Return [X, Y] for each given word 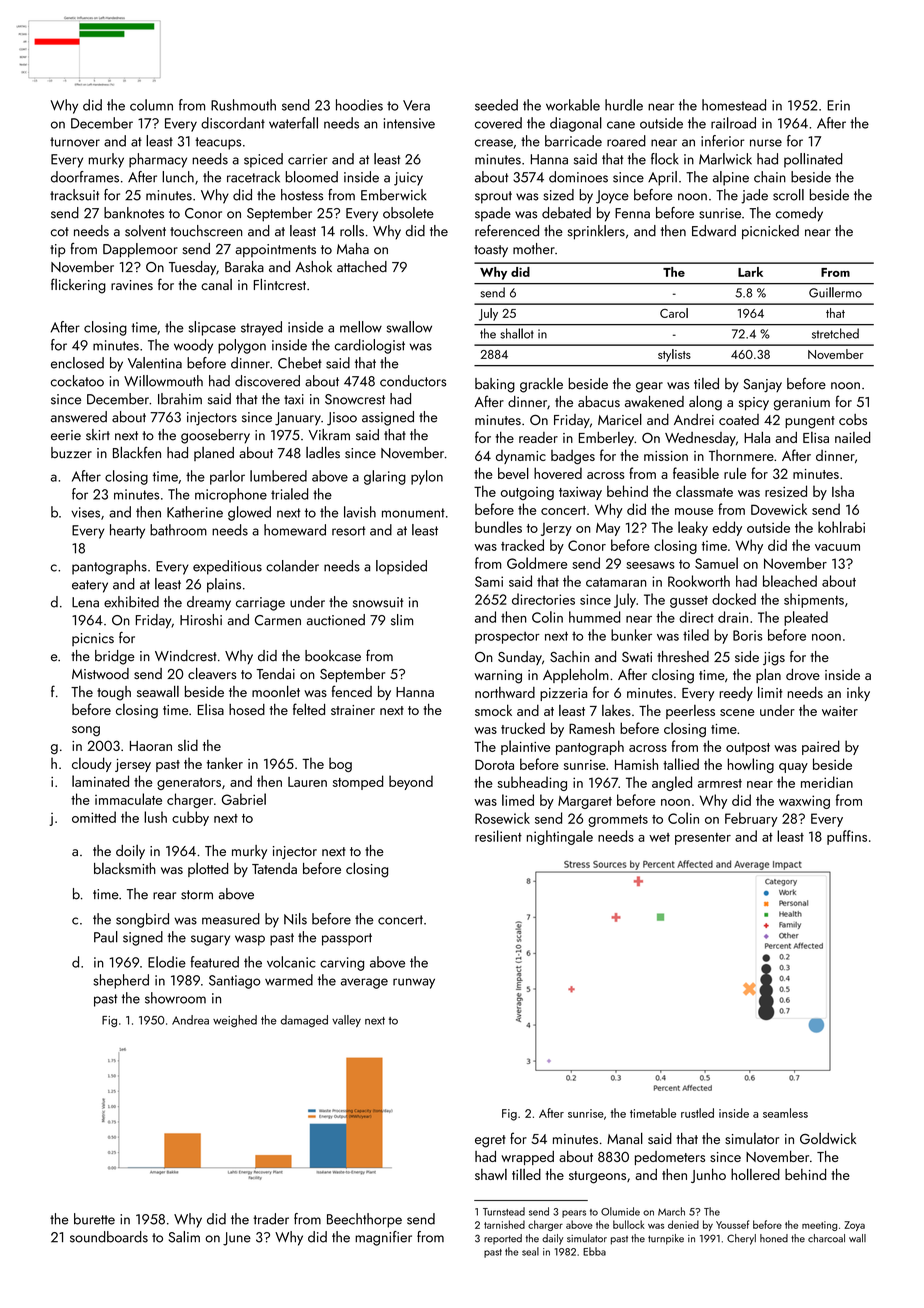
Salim [184, 1237]
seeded [496, 105]
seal [530, 1251]
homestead [734, 105]
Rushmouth [243, 105]
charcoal [826, 1238]
